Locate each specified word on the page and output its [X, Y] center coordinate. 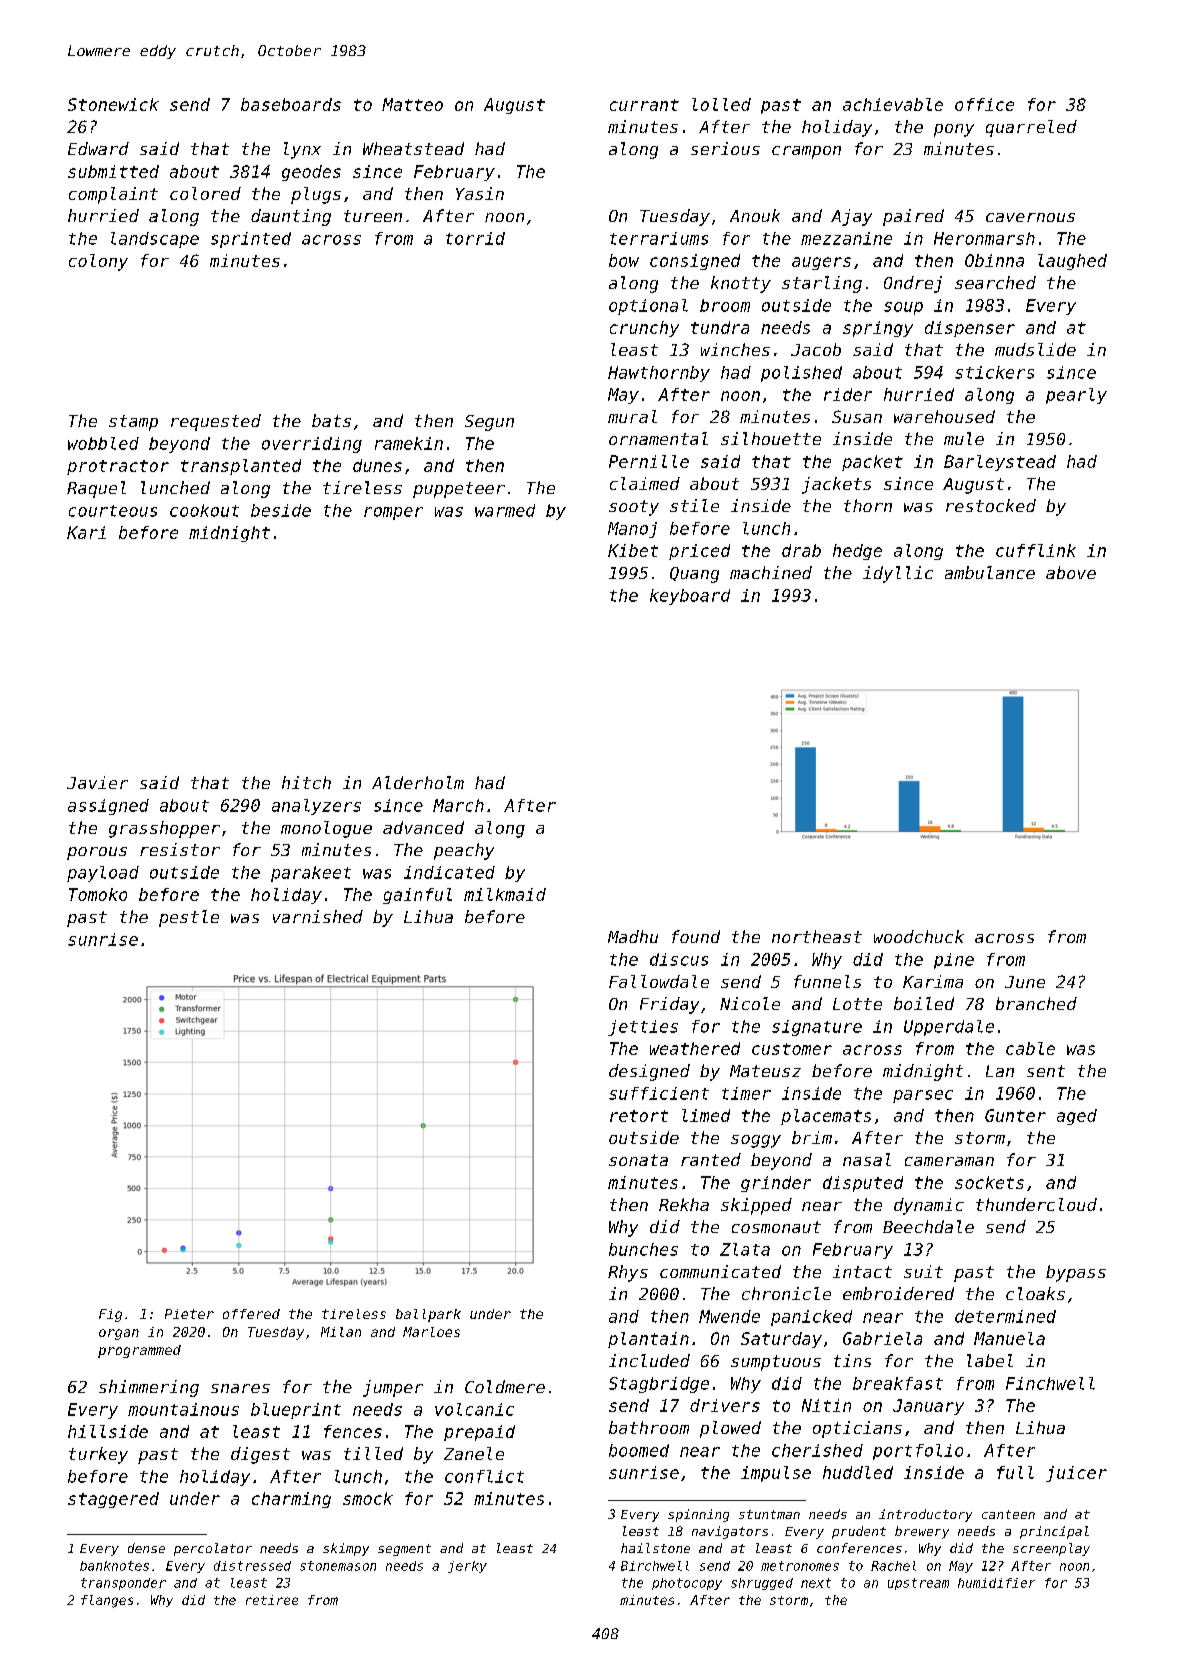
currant [644, 105]
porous [97, 853]
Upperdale [949, 1028]
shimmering [149, 1388]
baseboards [291, 104]
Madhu [633, 936]
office [984, 104]
